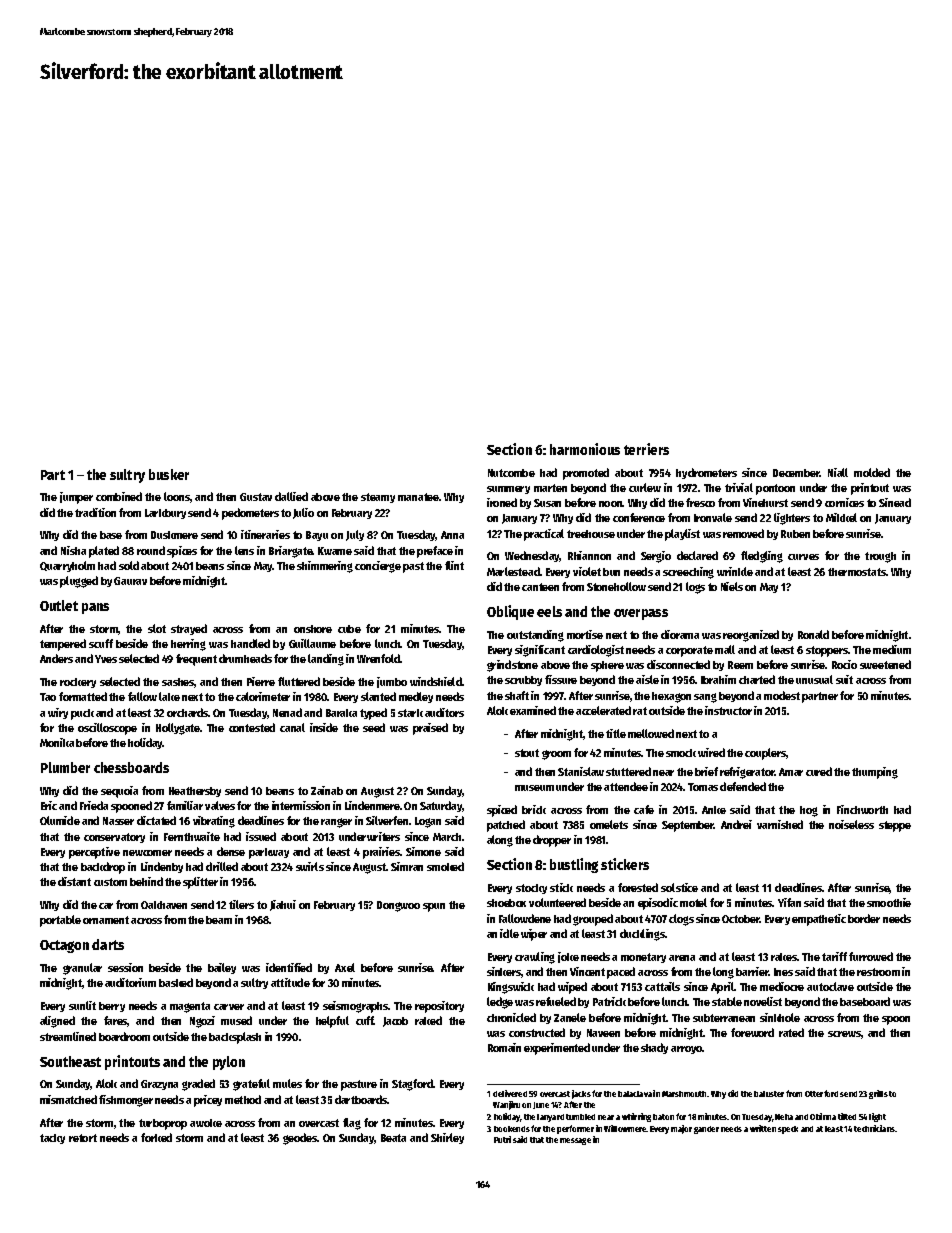 The image size is (952, 1233). I want to click on Southeast, so click(70, 1061).
